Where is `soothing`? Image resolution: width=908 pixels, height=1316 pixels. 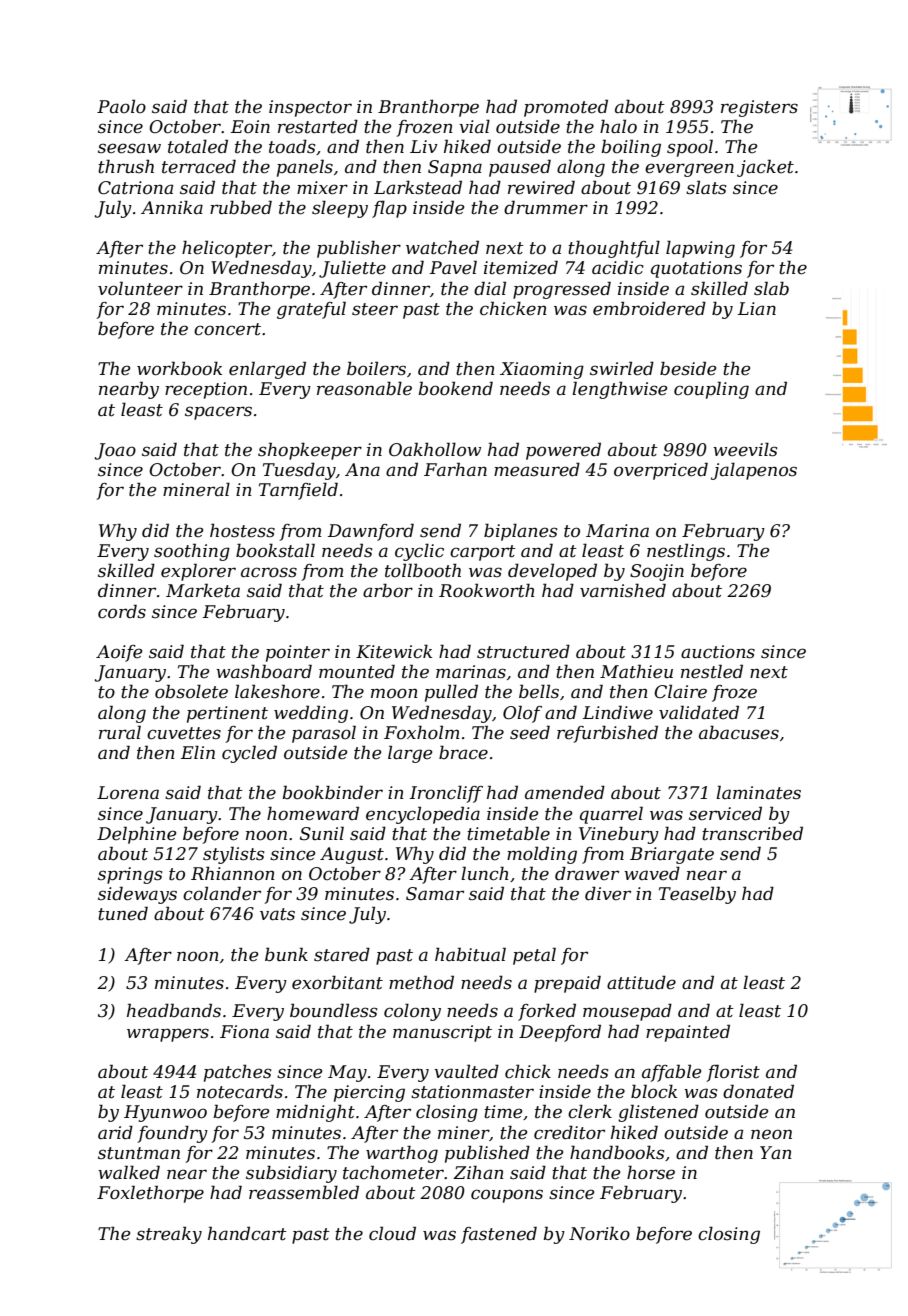 soothing is located at coordinates (192, 552).
